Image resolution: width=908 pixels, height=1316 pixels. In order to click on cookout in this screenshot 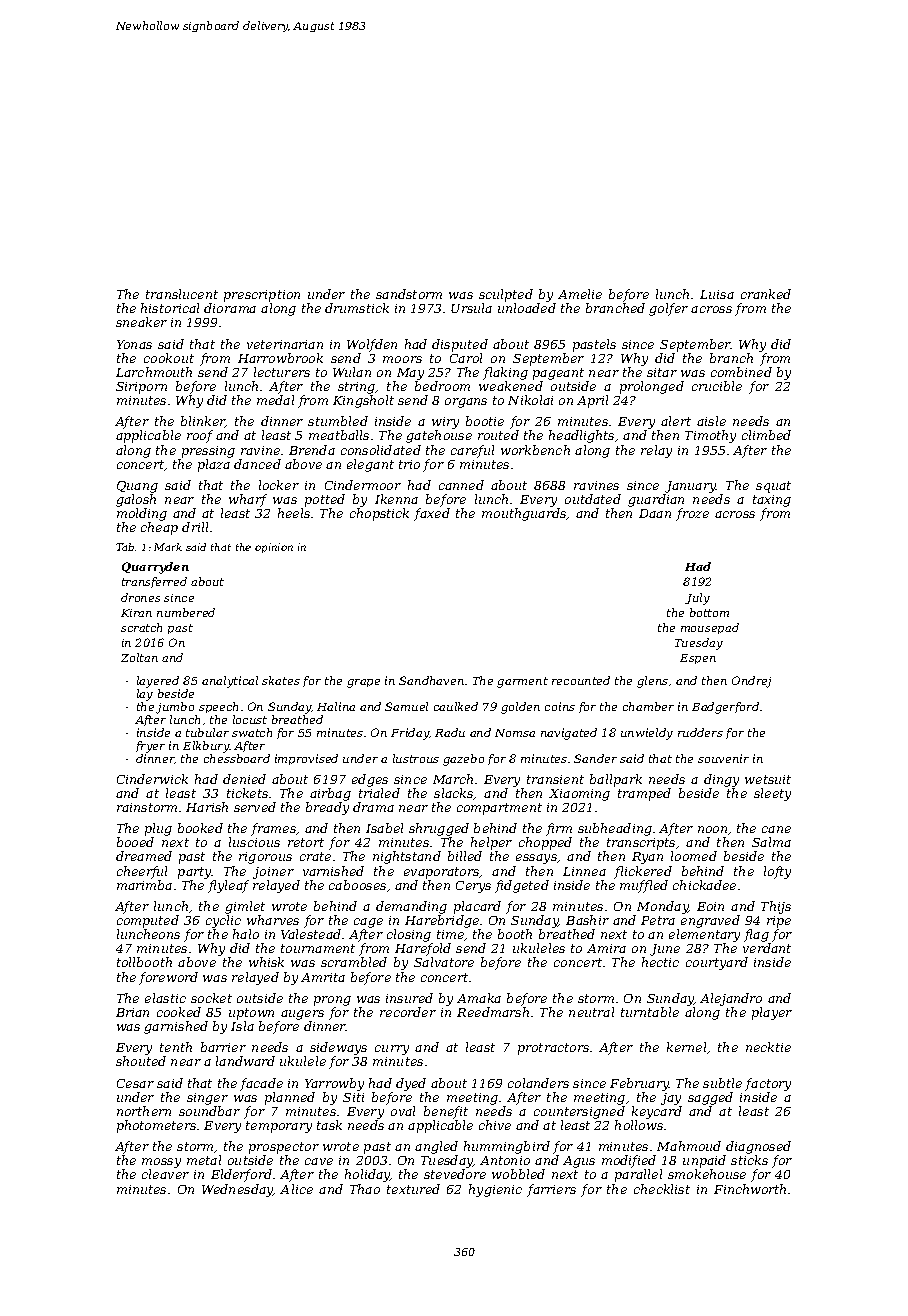, I will do `click(169, 358)`.
